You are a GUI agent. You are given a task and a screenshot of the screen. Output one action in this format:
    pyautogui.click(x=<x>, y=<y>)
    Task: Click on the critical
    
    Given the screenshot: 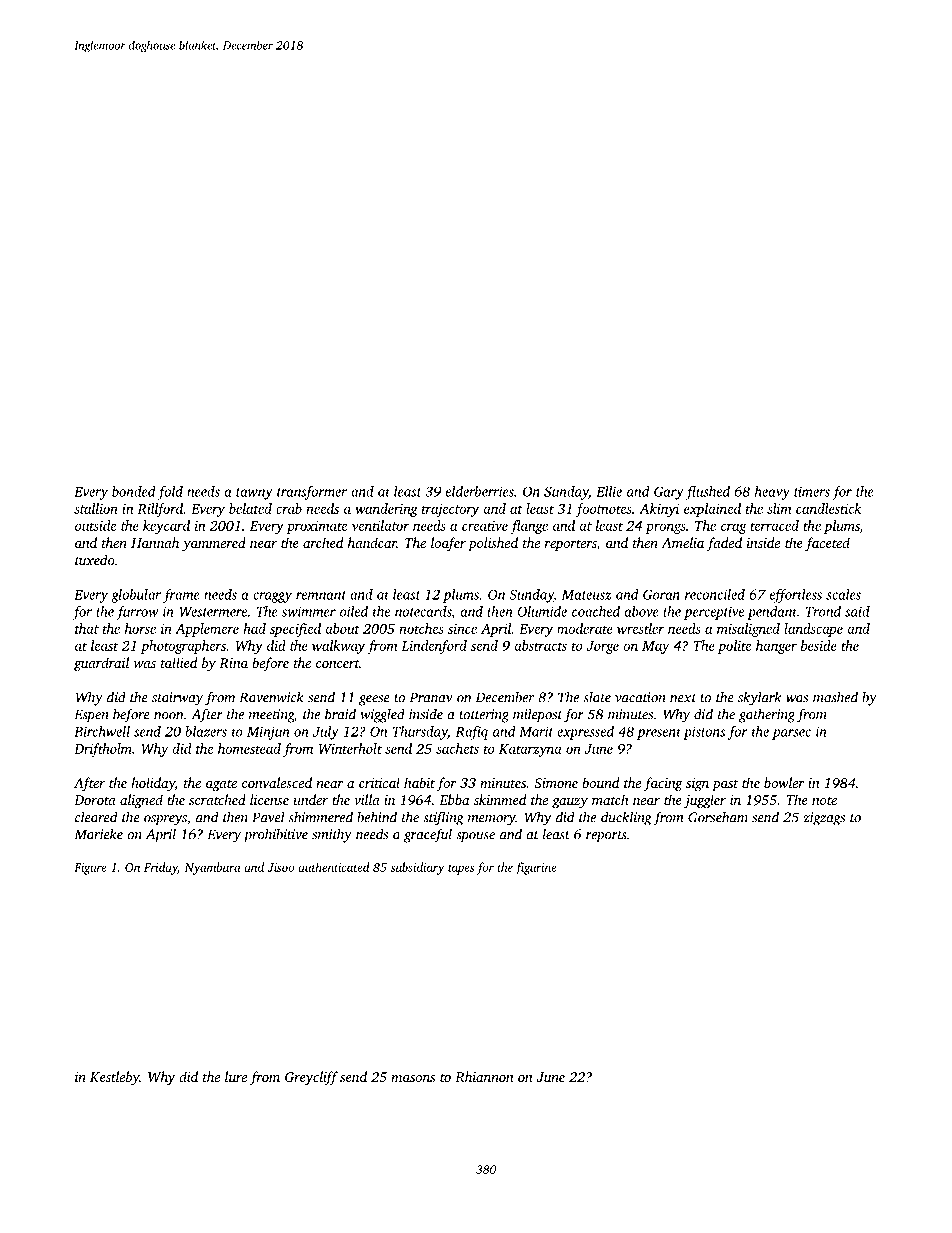 What is the action you would take?
    pyautogui.click(x=379, y=782)
